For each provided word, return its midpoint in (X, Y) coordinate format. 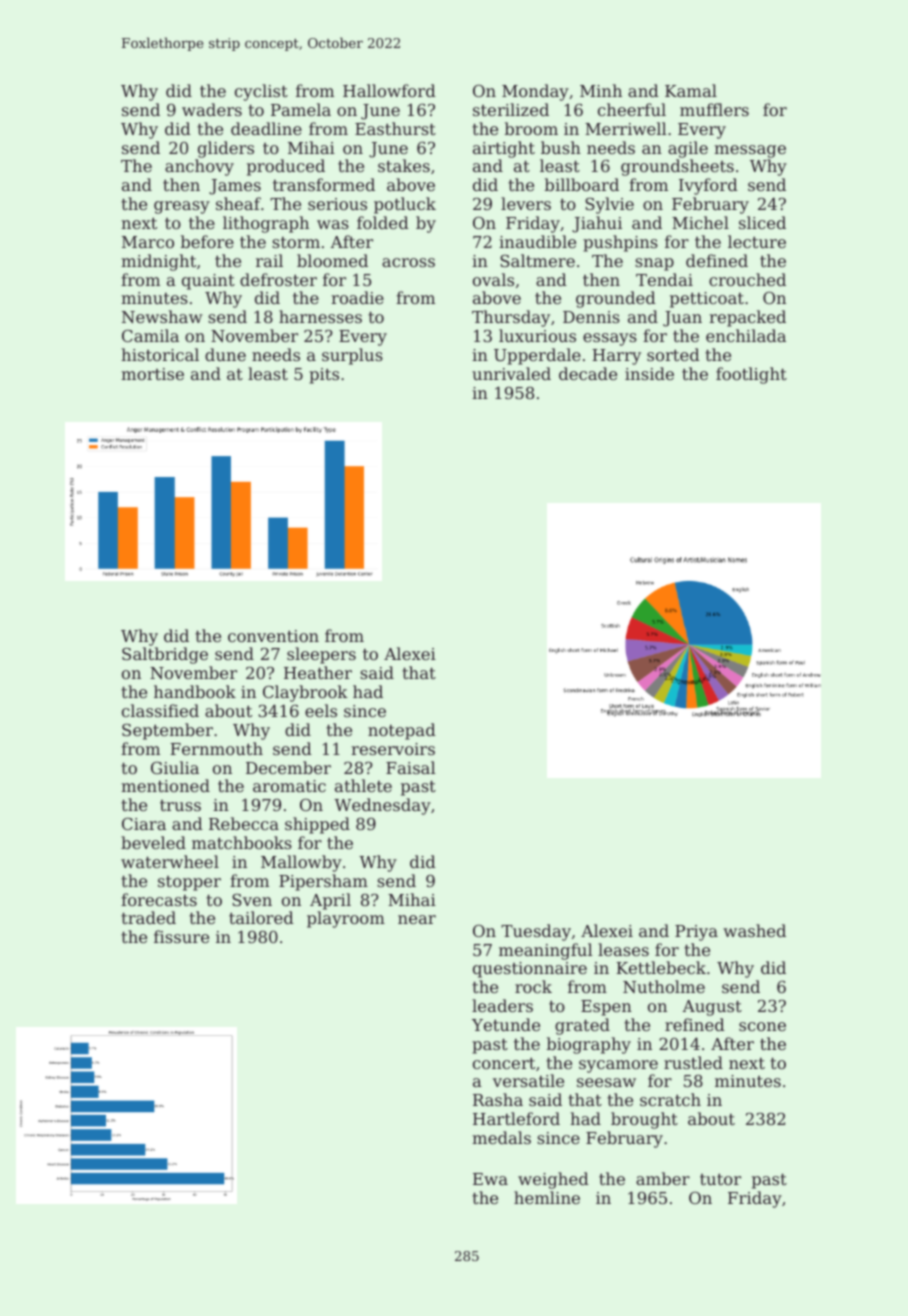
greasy (182, 207)
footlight (751, 375)
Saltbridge (165, 655)
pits (324, 376)
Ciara (144, 823)
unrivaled (511, 373)
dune (225, 354)
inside (649, 373)
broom (531, 128)
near (417, 919)
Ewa (490, 1179)
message (750, 151)
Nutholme (664, 986)
